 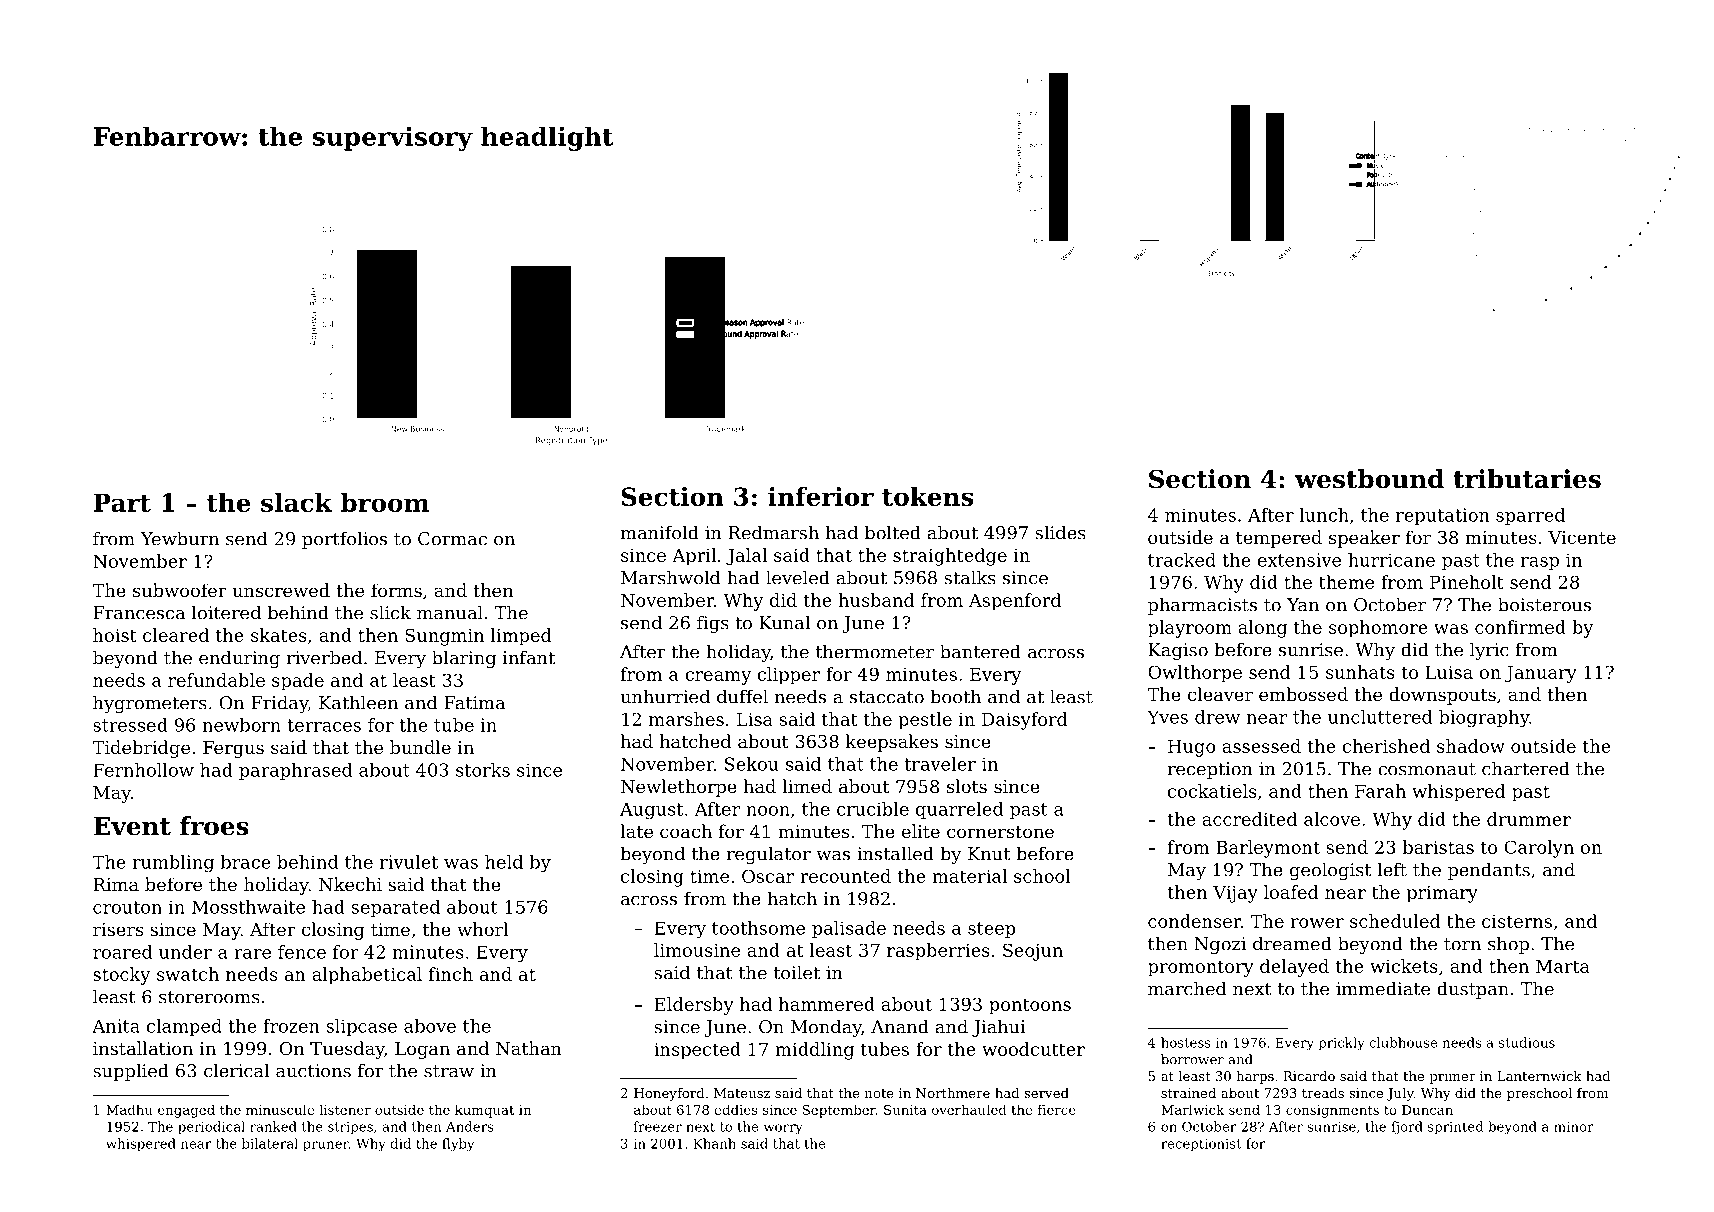 What do you see at coordinates (1369, 479) in the image?
I see `westbound` at bounding box center [1369, 479].
